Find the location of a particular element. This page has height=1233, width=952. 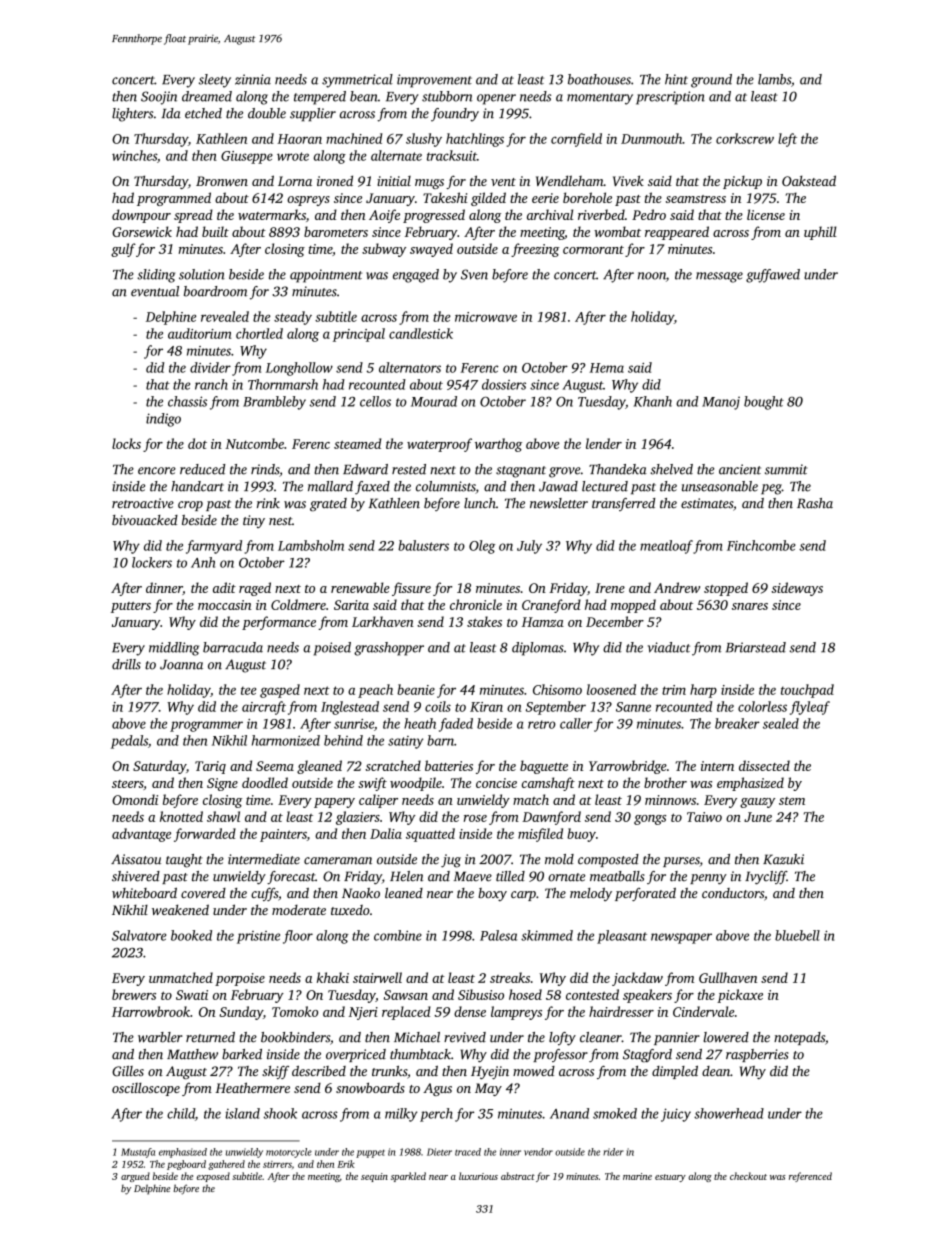

drills is located at coordinates (126, 664).
